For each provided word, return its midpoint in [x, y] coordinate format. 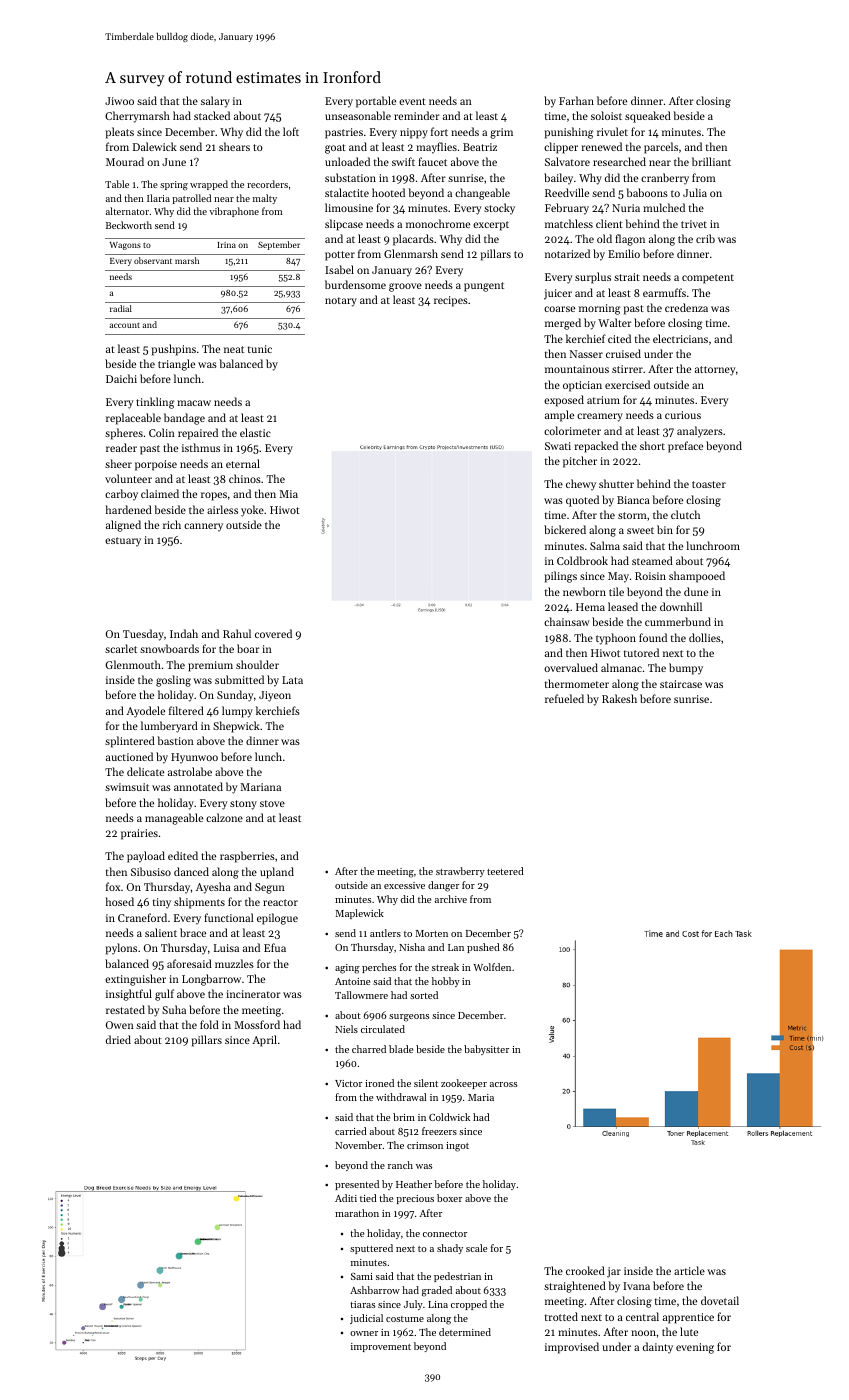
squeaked [648, 117]
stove [272, 803]
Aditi [346, 1198]
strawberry [460, 872]
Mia [288, 494]
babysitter [486, 1050]
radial [121, 308]
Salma [605, 545]
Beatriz [480, 147]
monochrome [438, 223]
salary [215, 102]
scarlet [121, 648]
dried [118, 1039]
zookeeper [464, 1084]
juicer [558, 294]
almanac [621, 667]
